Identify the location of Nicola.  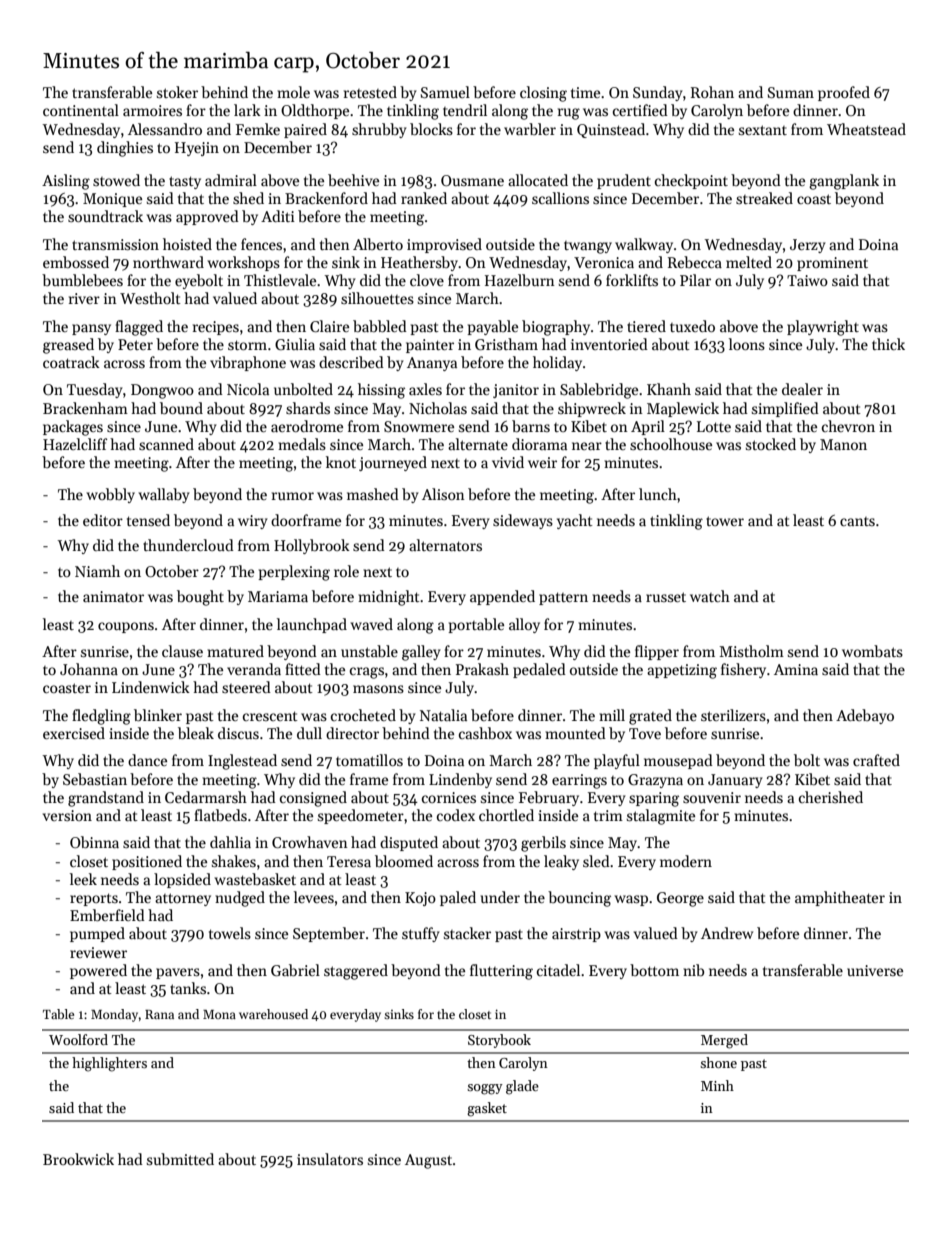
(248, 389).
